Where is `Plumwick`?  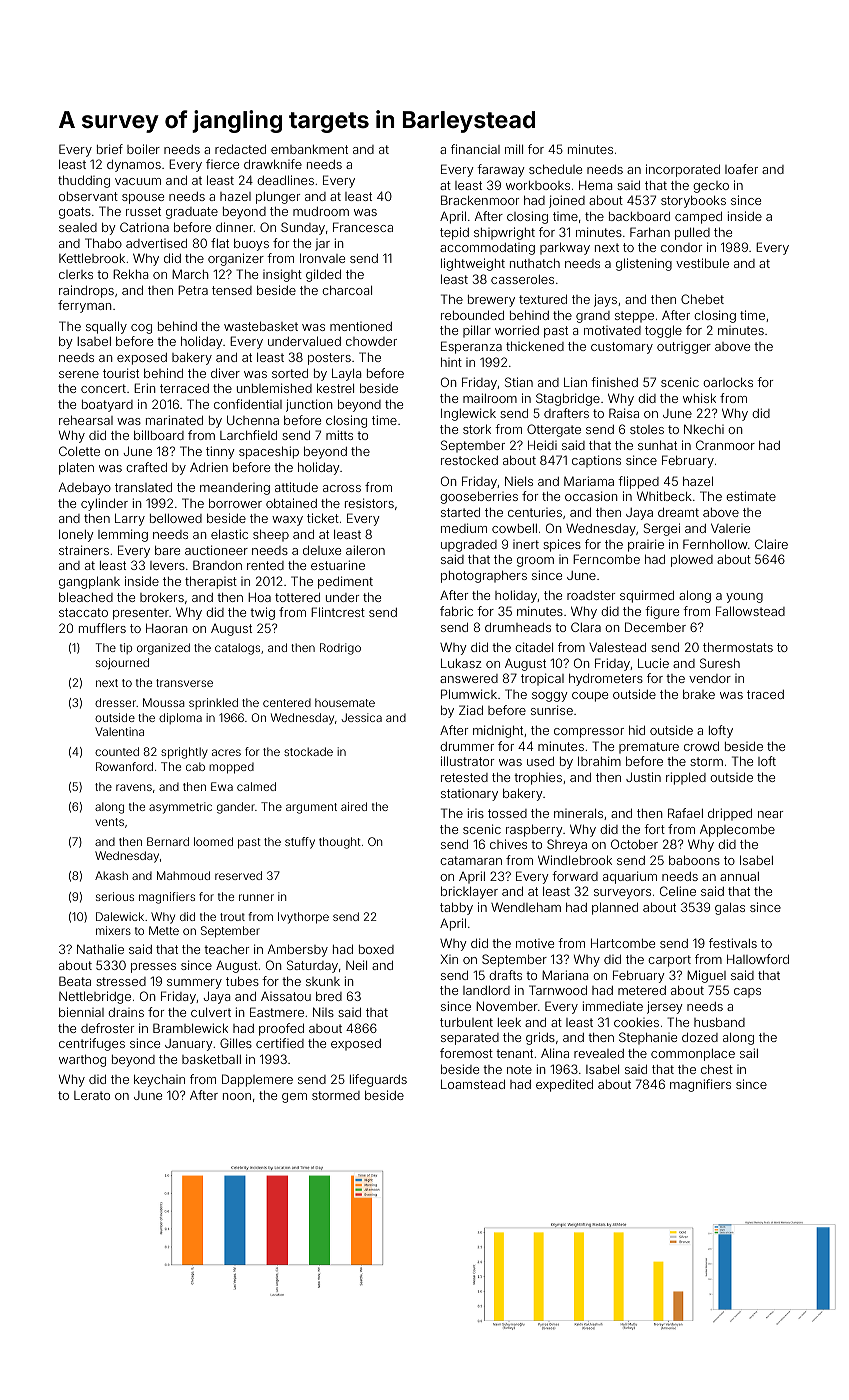
Plumwick is located at coordinates (469, 694).
